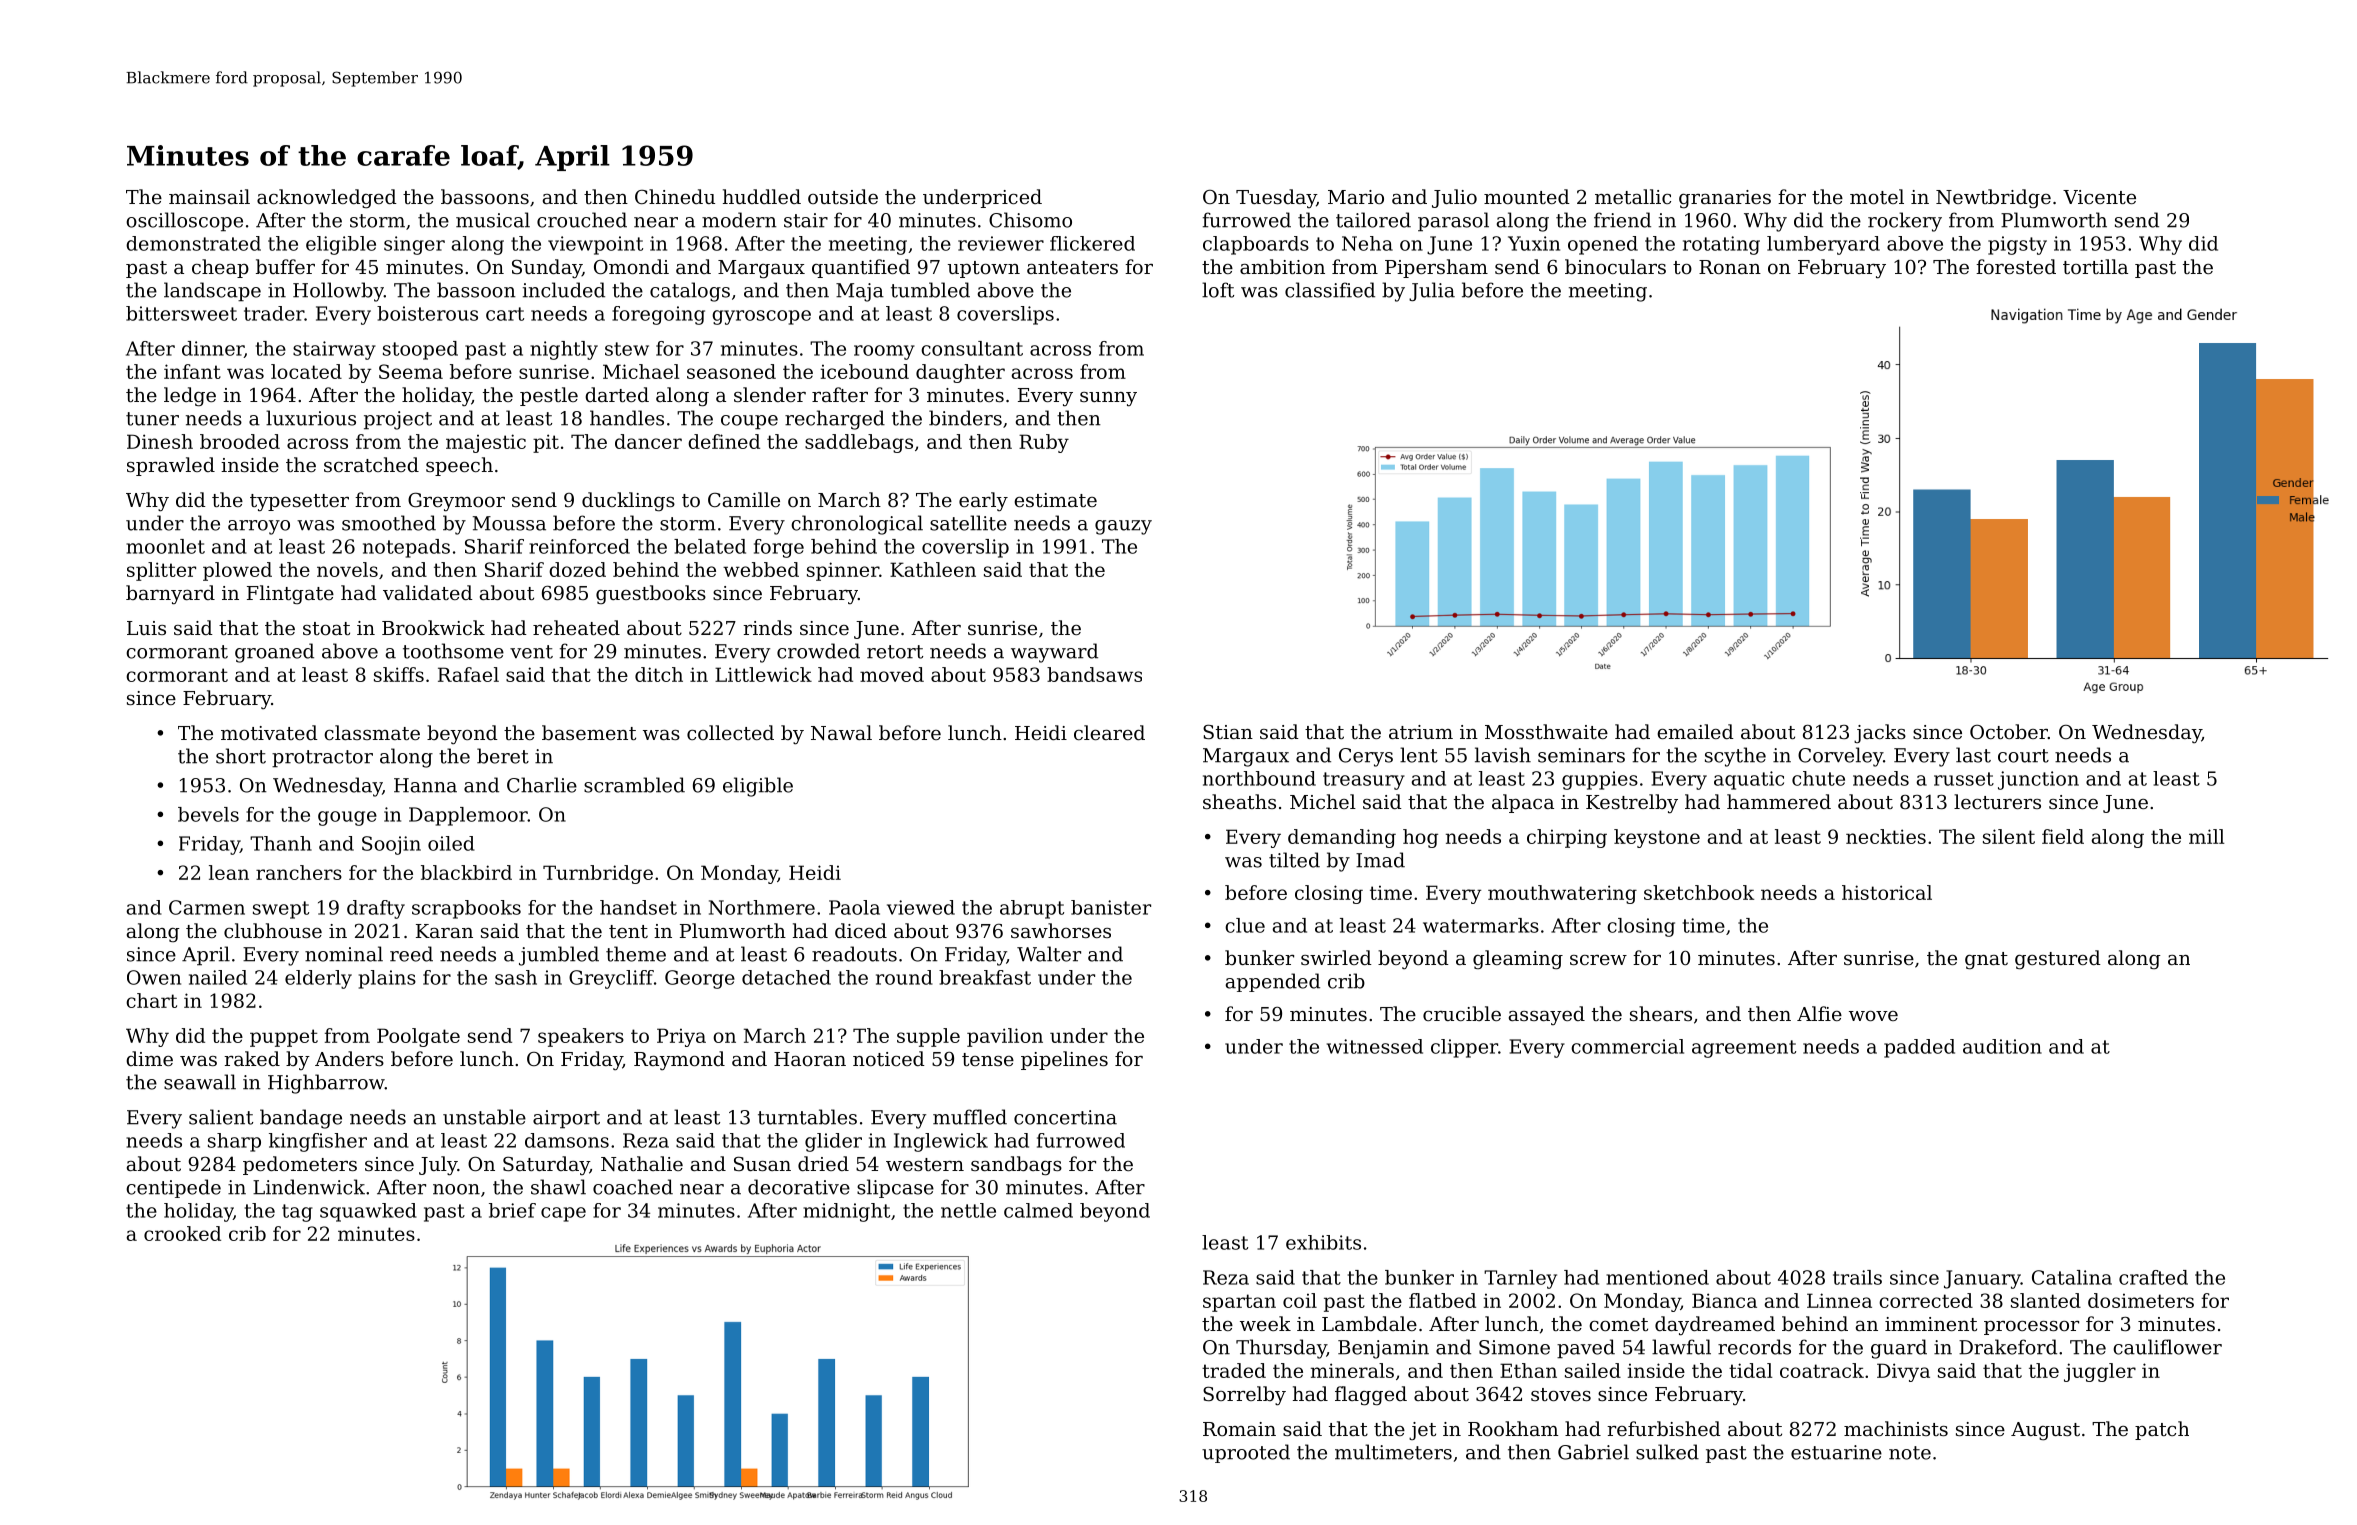  I want to click on lean, so click(229, 872).
